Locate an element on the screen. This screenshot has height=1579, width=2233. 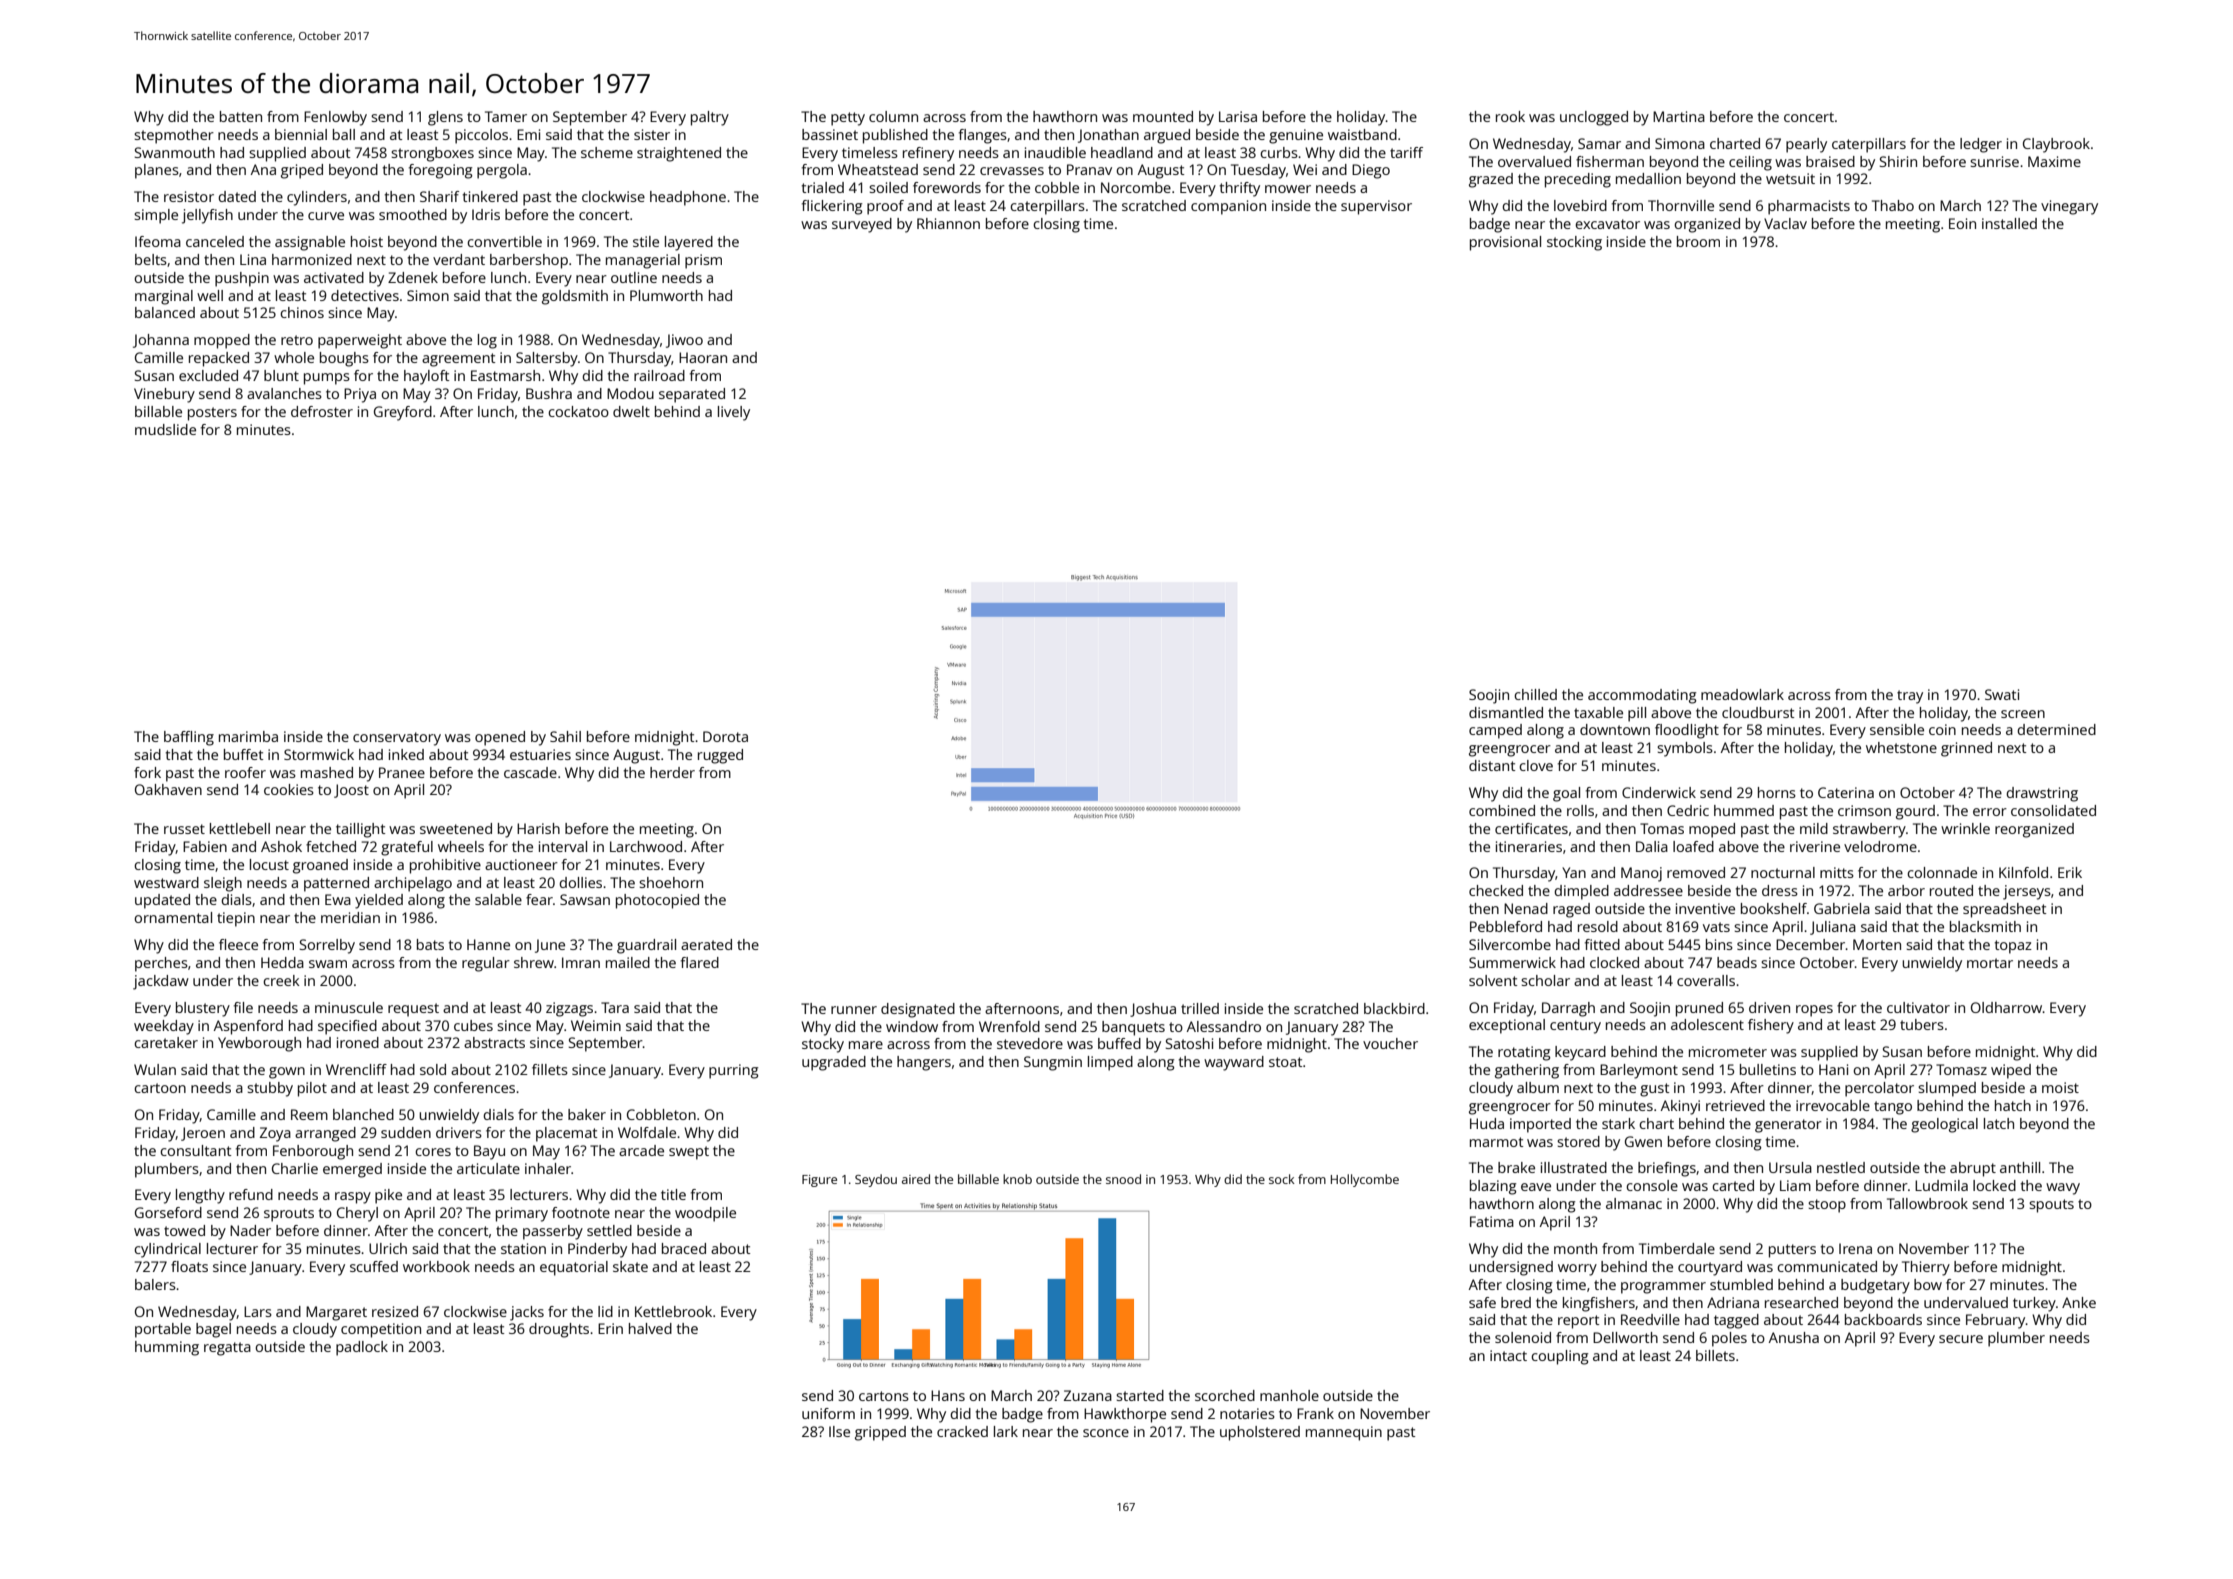
bagel is located at coordinates (213, 1330).
